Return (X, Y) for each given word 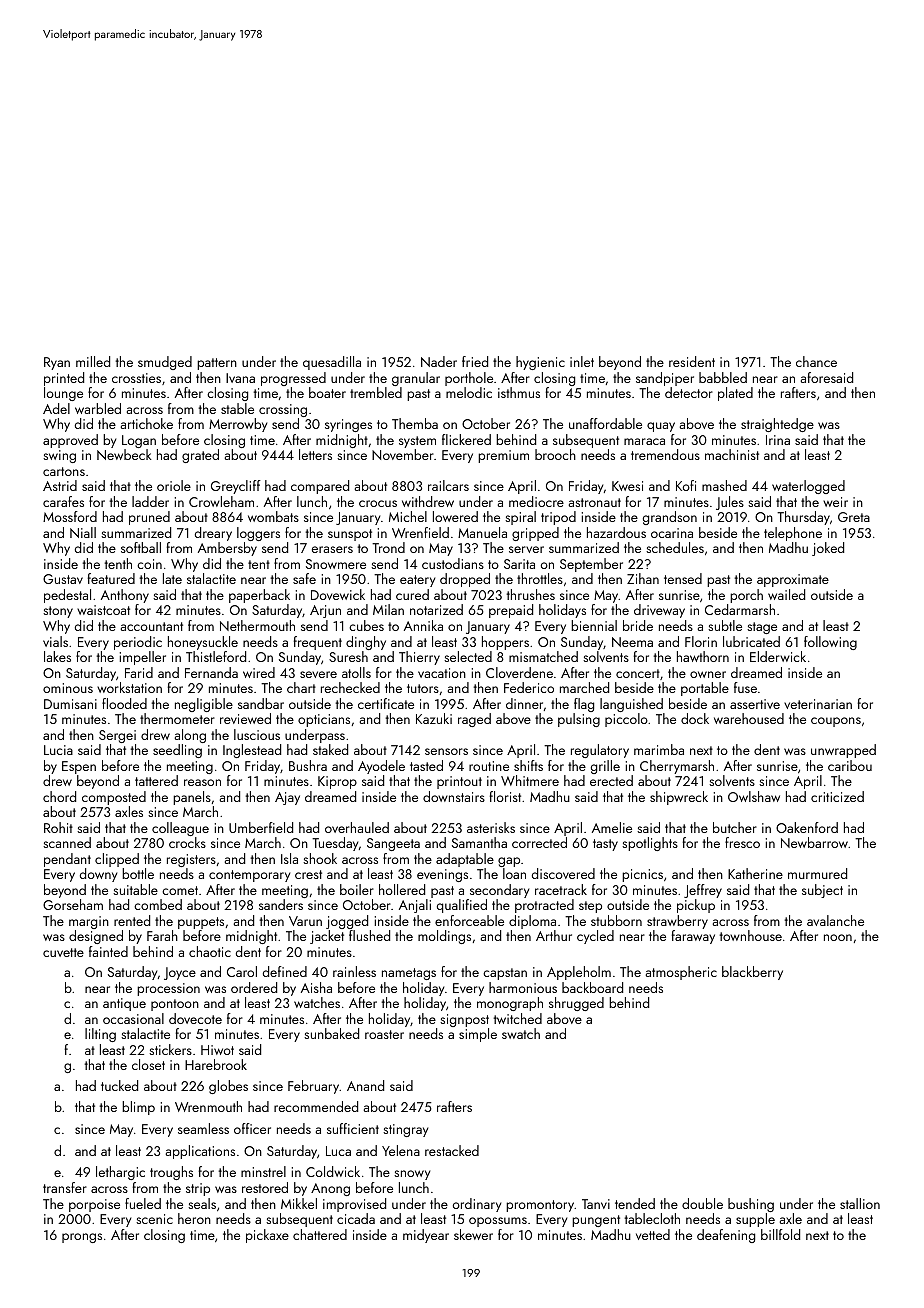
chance (816, 361)
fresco (742, 842)
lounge (63, 394)
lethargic (120, 1173)
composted (114, 798)
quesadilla (332, 363)
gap (509, 862)
